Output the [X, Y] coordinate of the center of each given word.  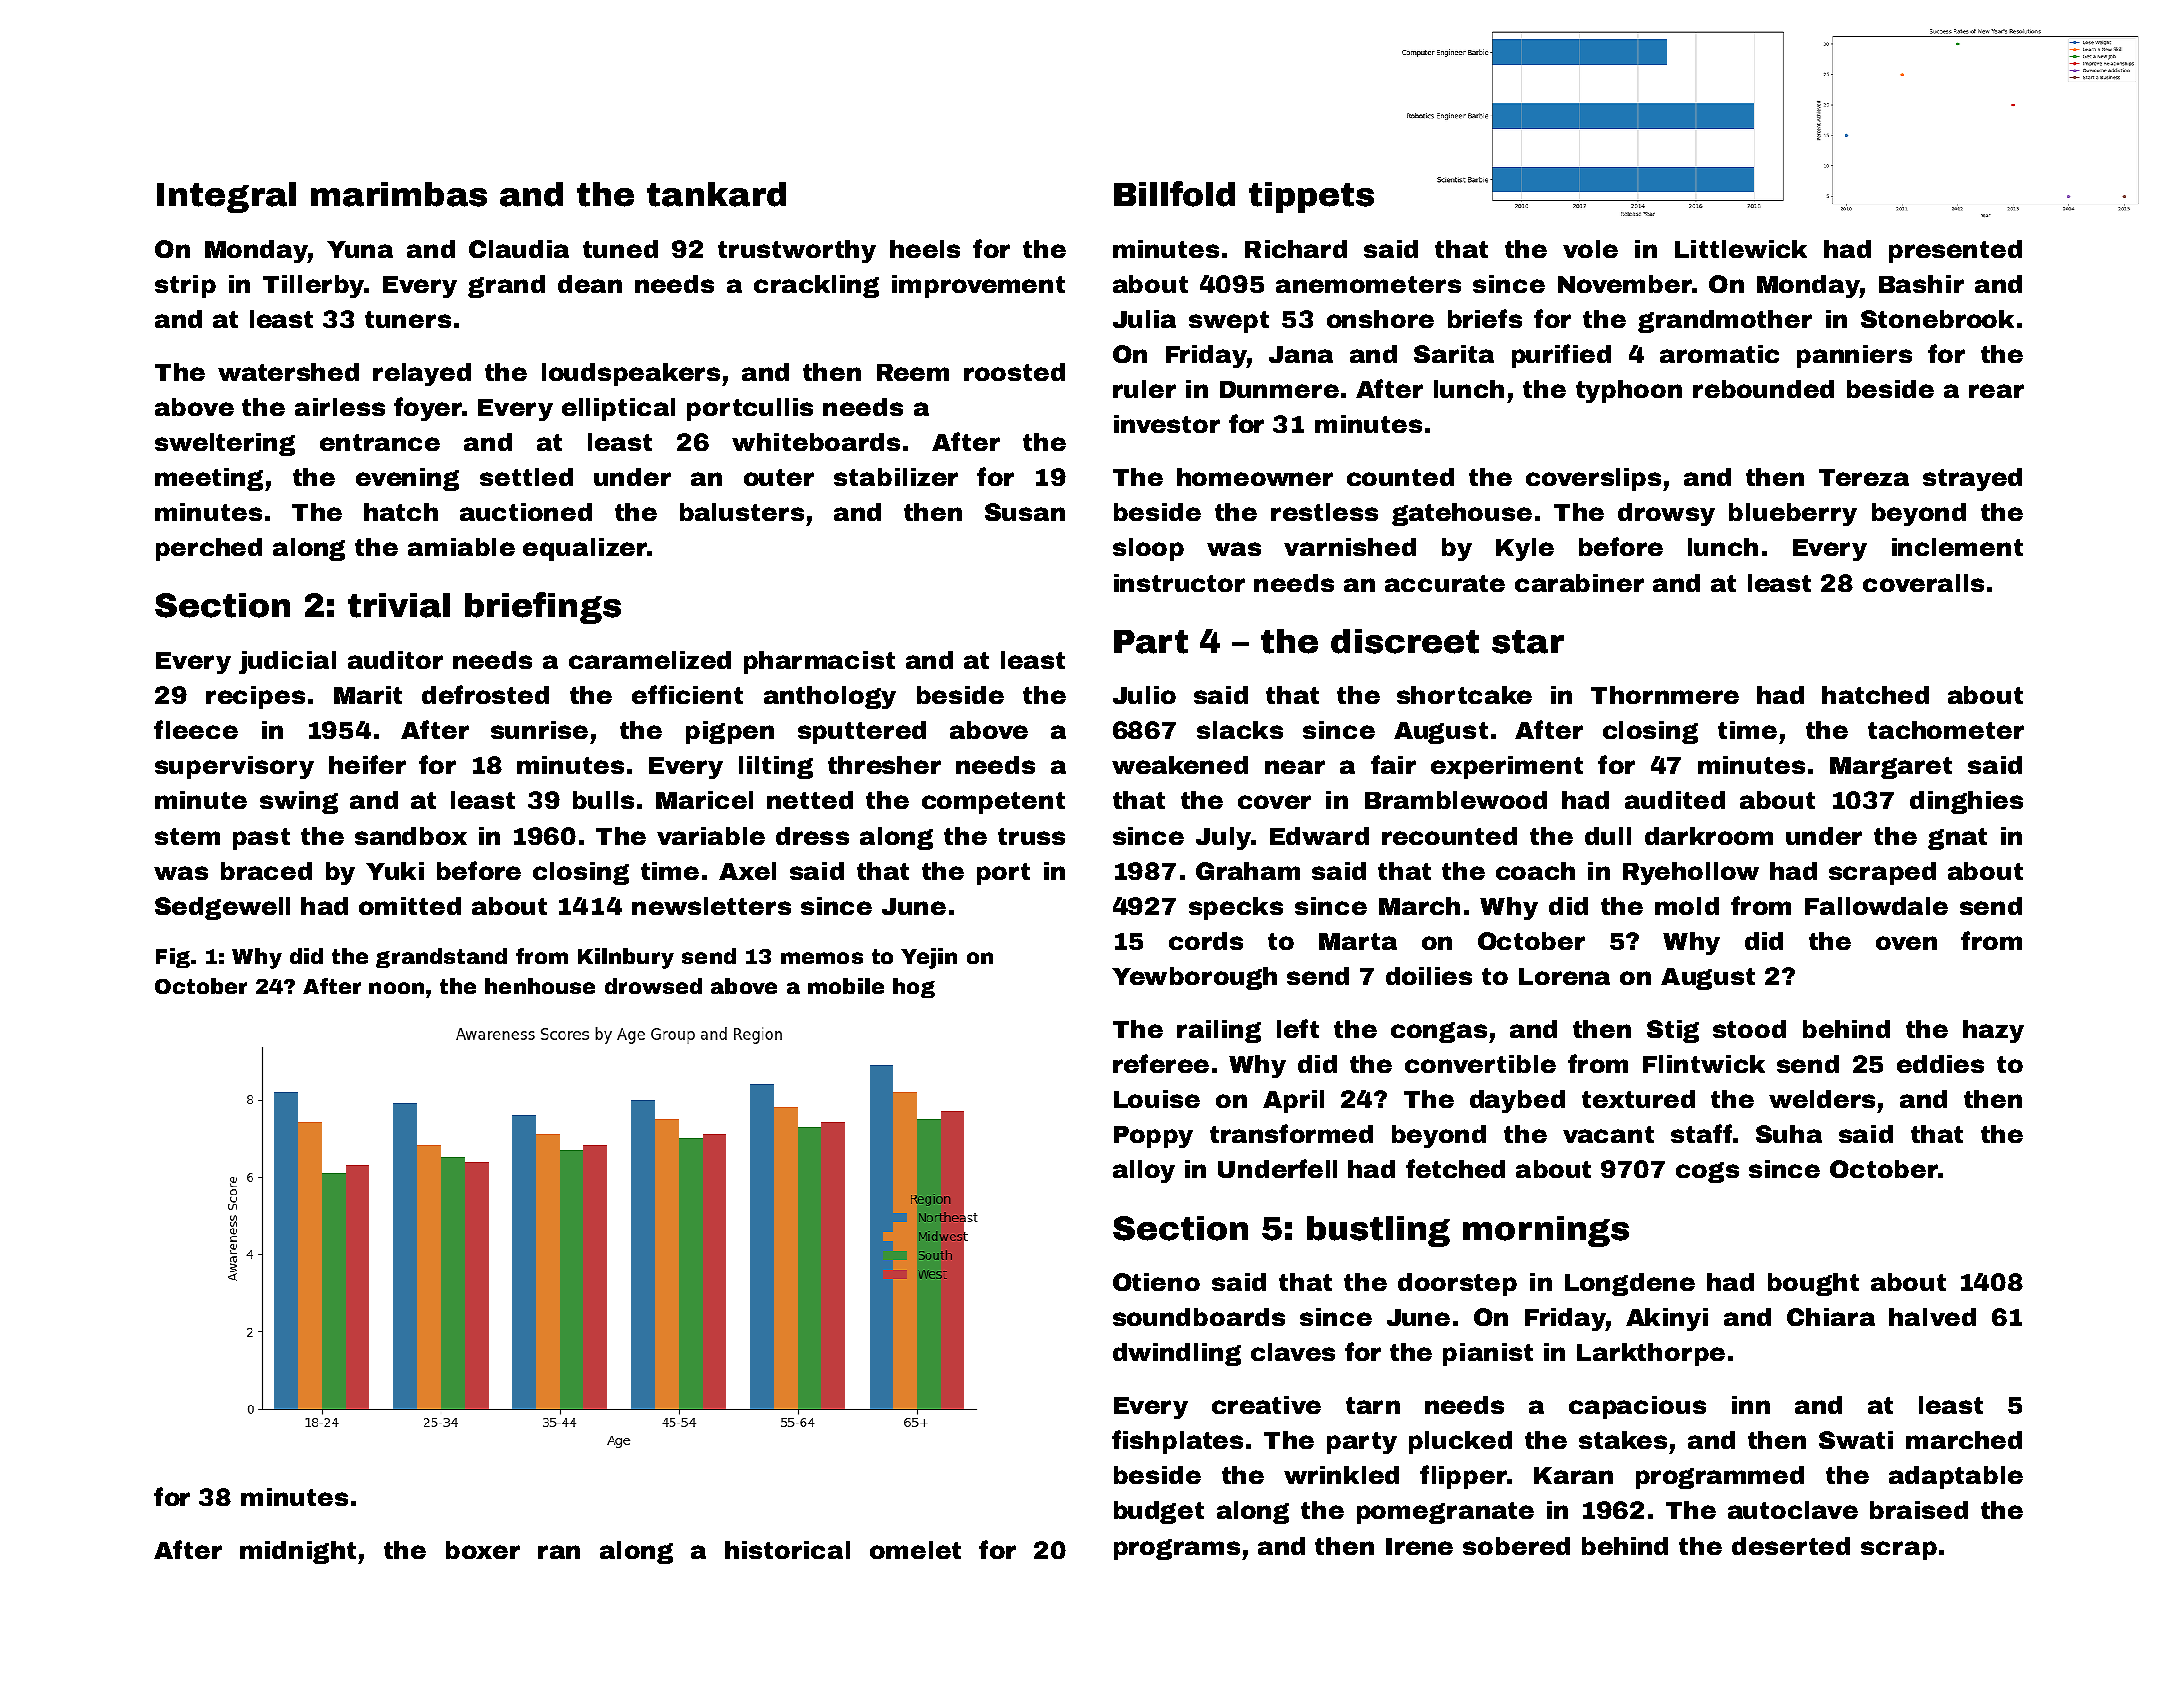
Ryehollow [1691, 873]
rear [1996, 391]
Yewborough [1194, 978]
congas [1439, 1032]
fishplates [1177, 1442]
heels [925, 249]
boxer [483, 1550]
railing [1219, 1031]
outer [779, 477]
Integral [226, 197]
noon [396, 988]
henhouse [540, 986]
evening [407, 479]
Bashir [1921, 284]
